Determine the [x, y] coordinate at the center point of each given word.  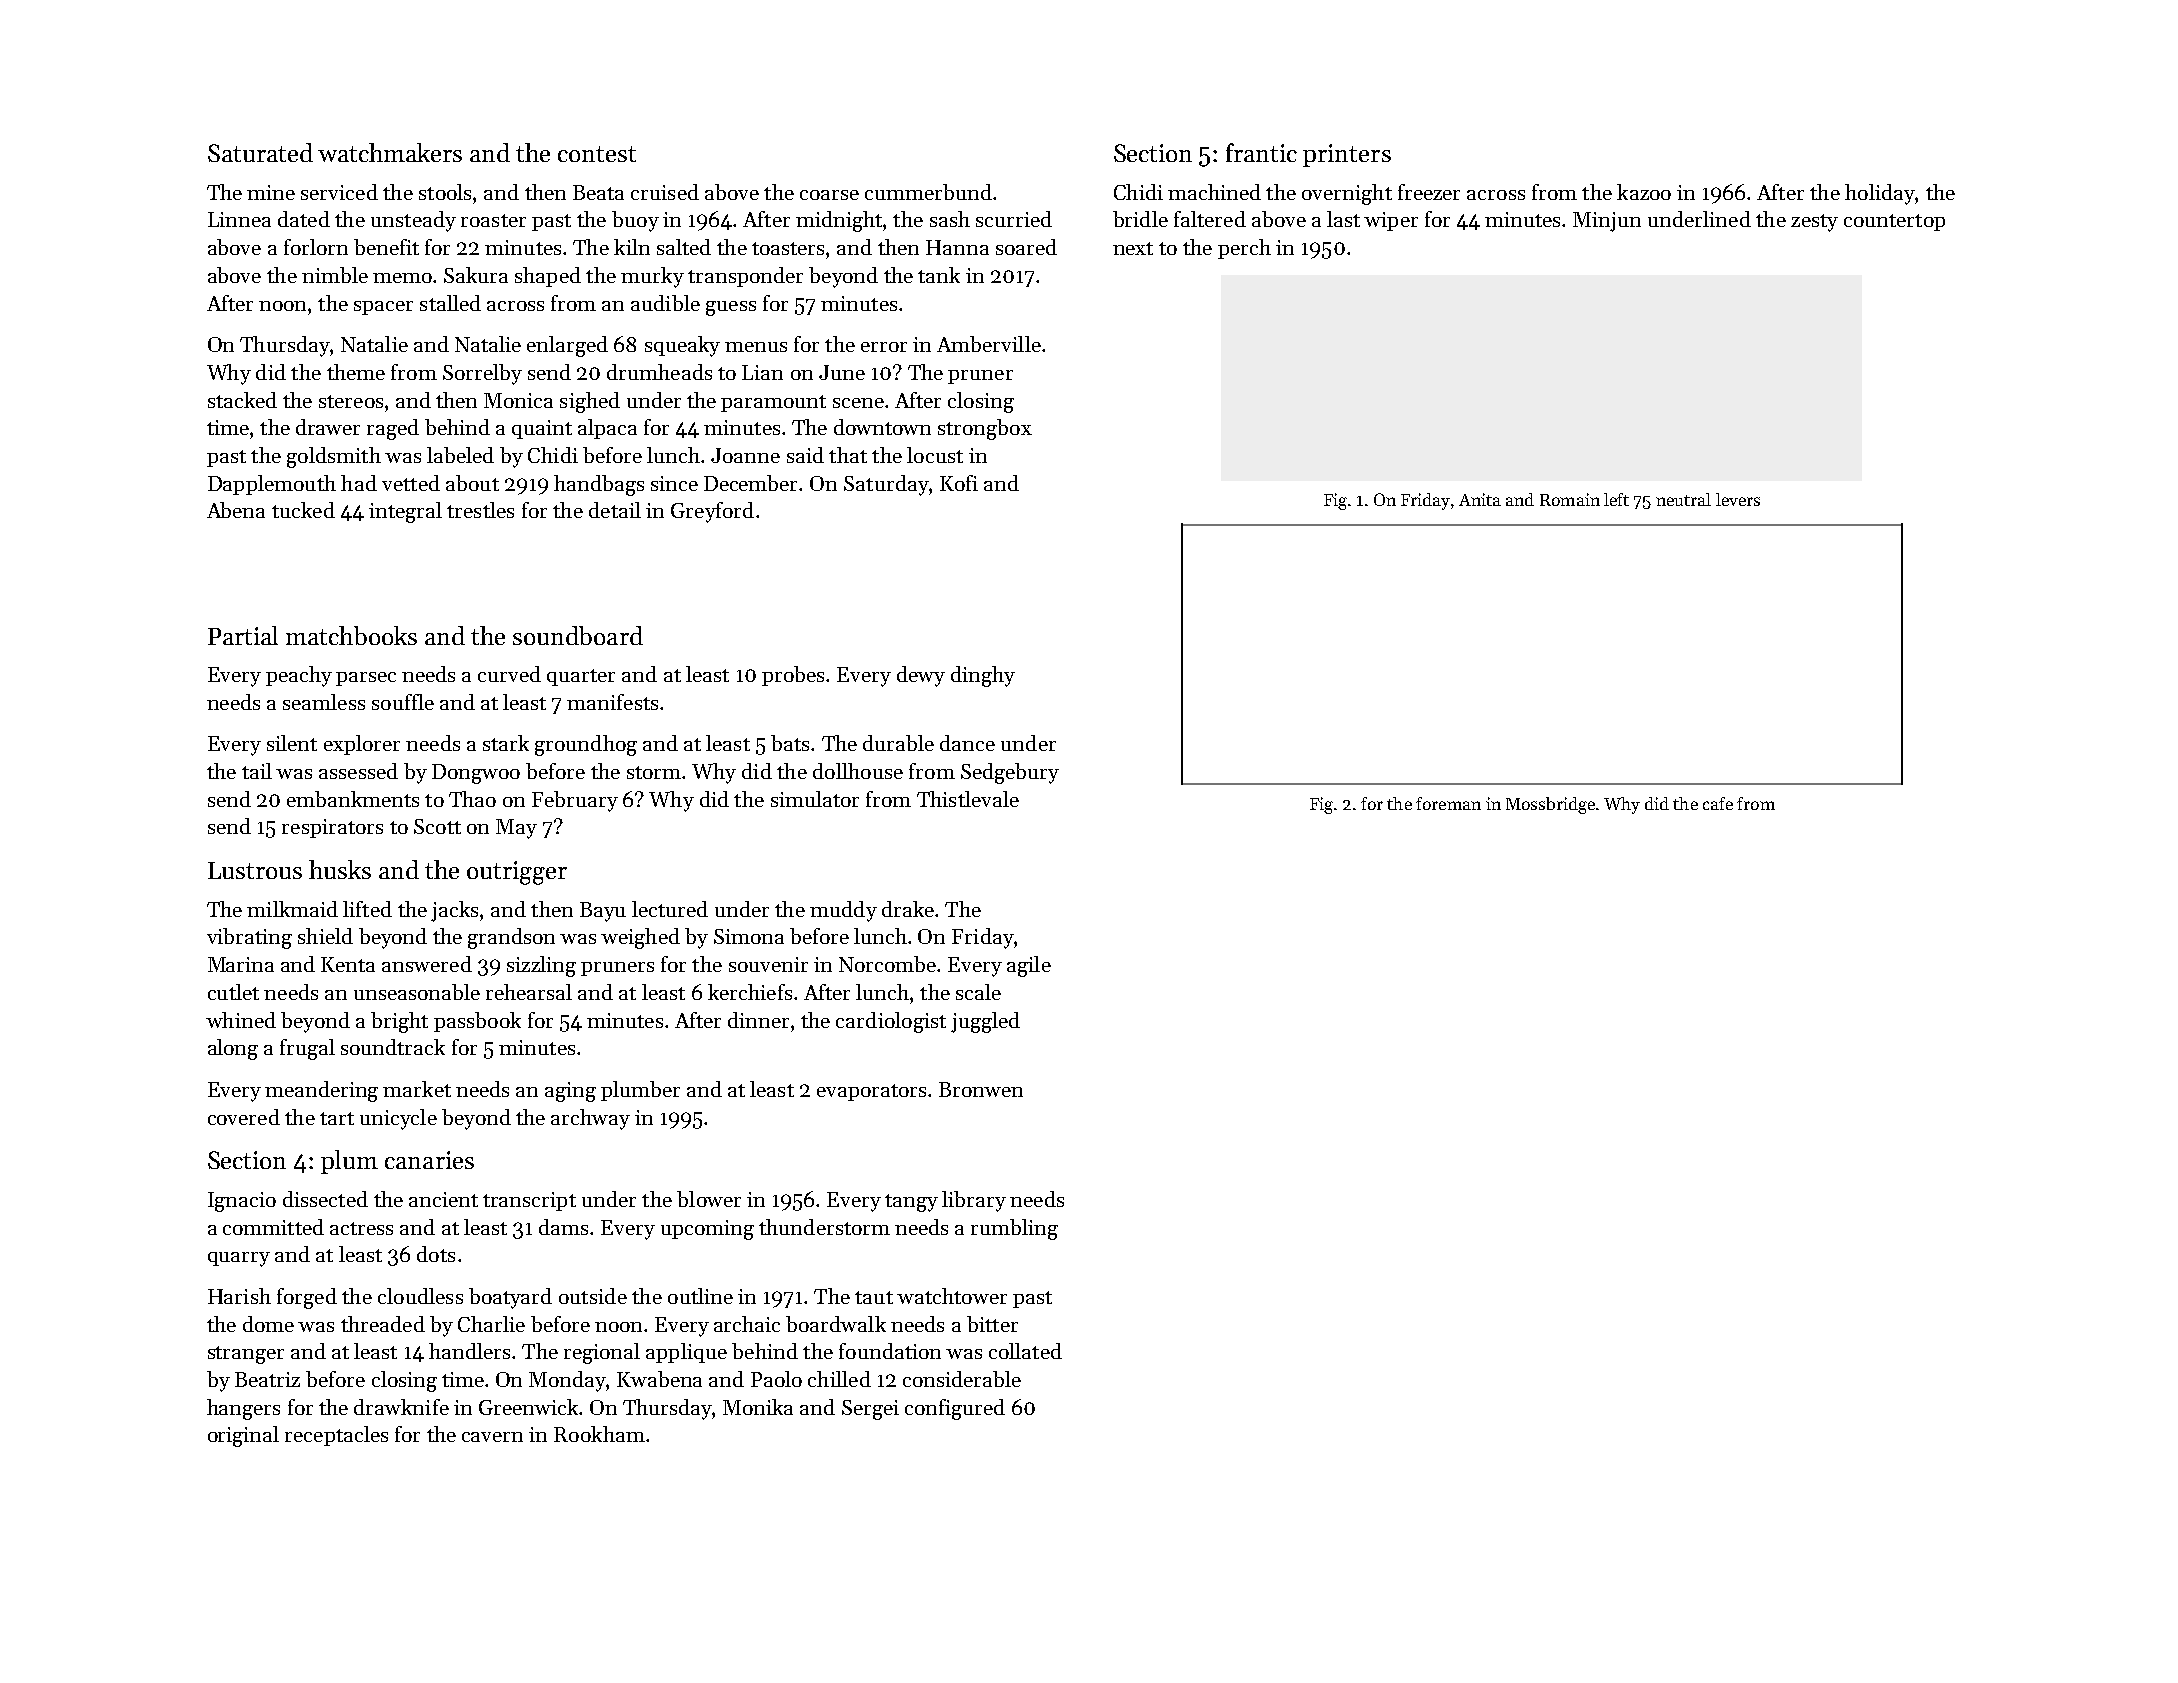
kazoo [1644, 192]
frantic [1261, 152]
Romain [1570, 499]
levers [1738, 499]
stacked [242, 400]
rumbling [1014, 1229]
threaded [383, 1324]
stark [506, 743]
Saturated [260, 152]
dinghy [983, 676]
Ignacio [242, 1202]
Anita [1480, 499]
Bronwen [981, 1089]
